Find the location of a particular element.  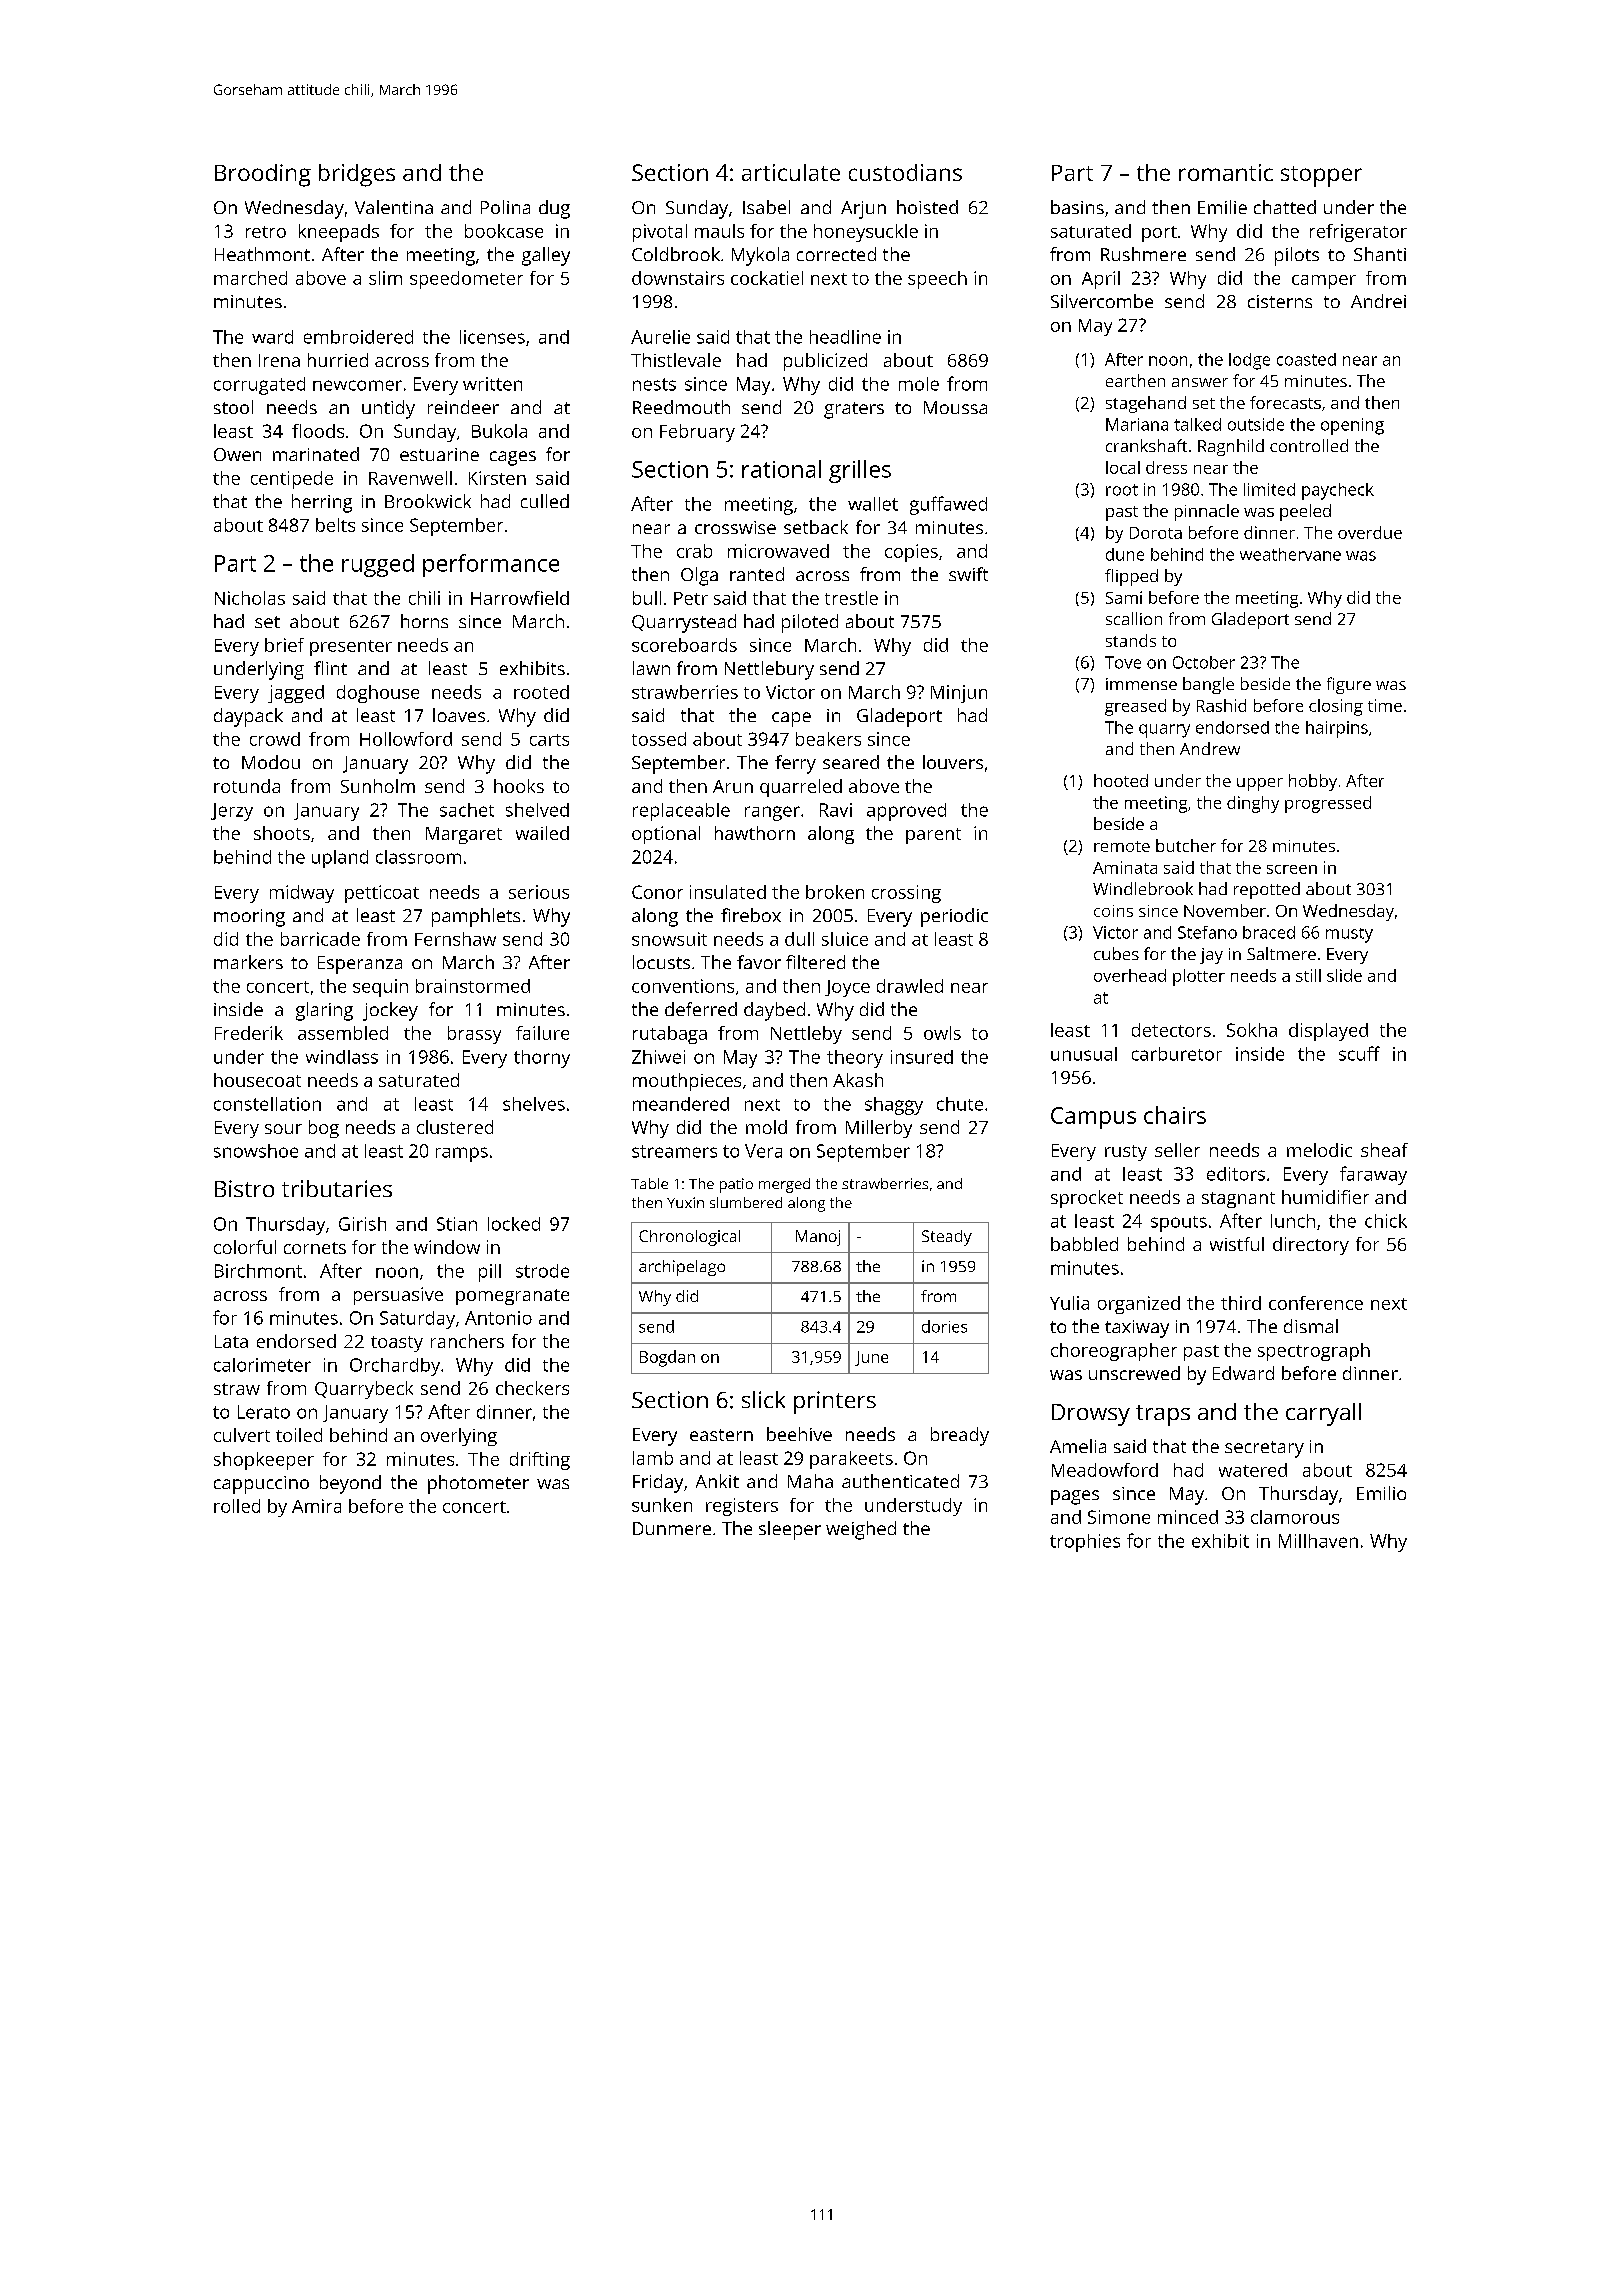

toasty is located at coordinates (397, 1344).
